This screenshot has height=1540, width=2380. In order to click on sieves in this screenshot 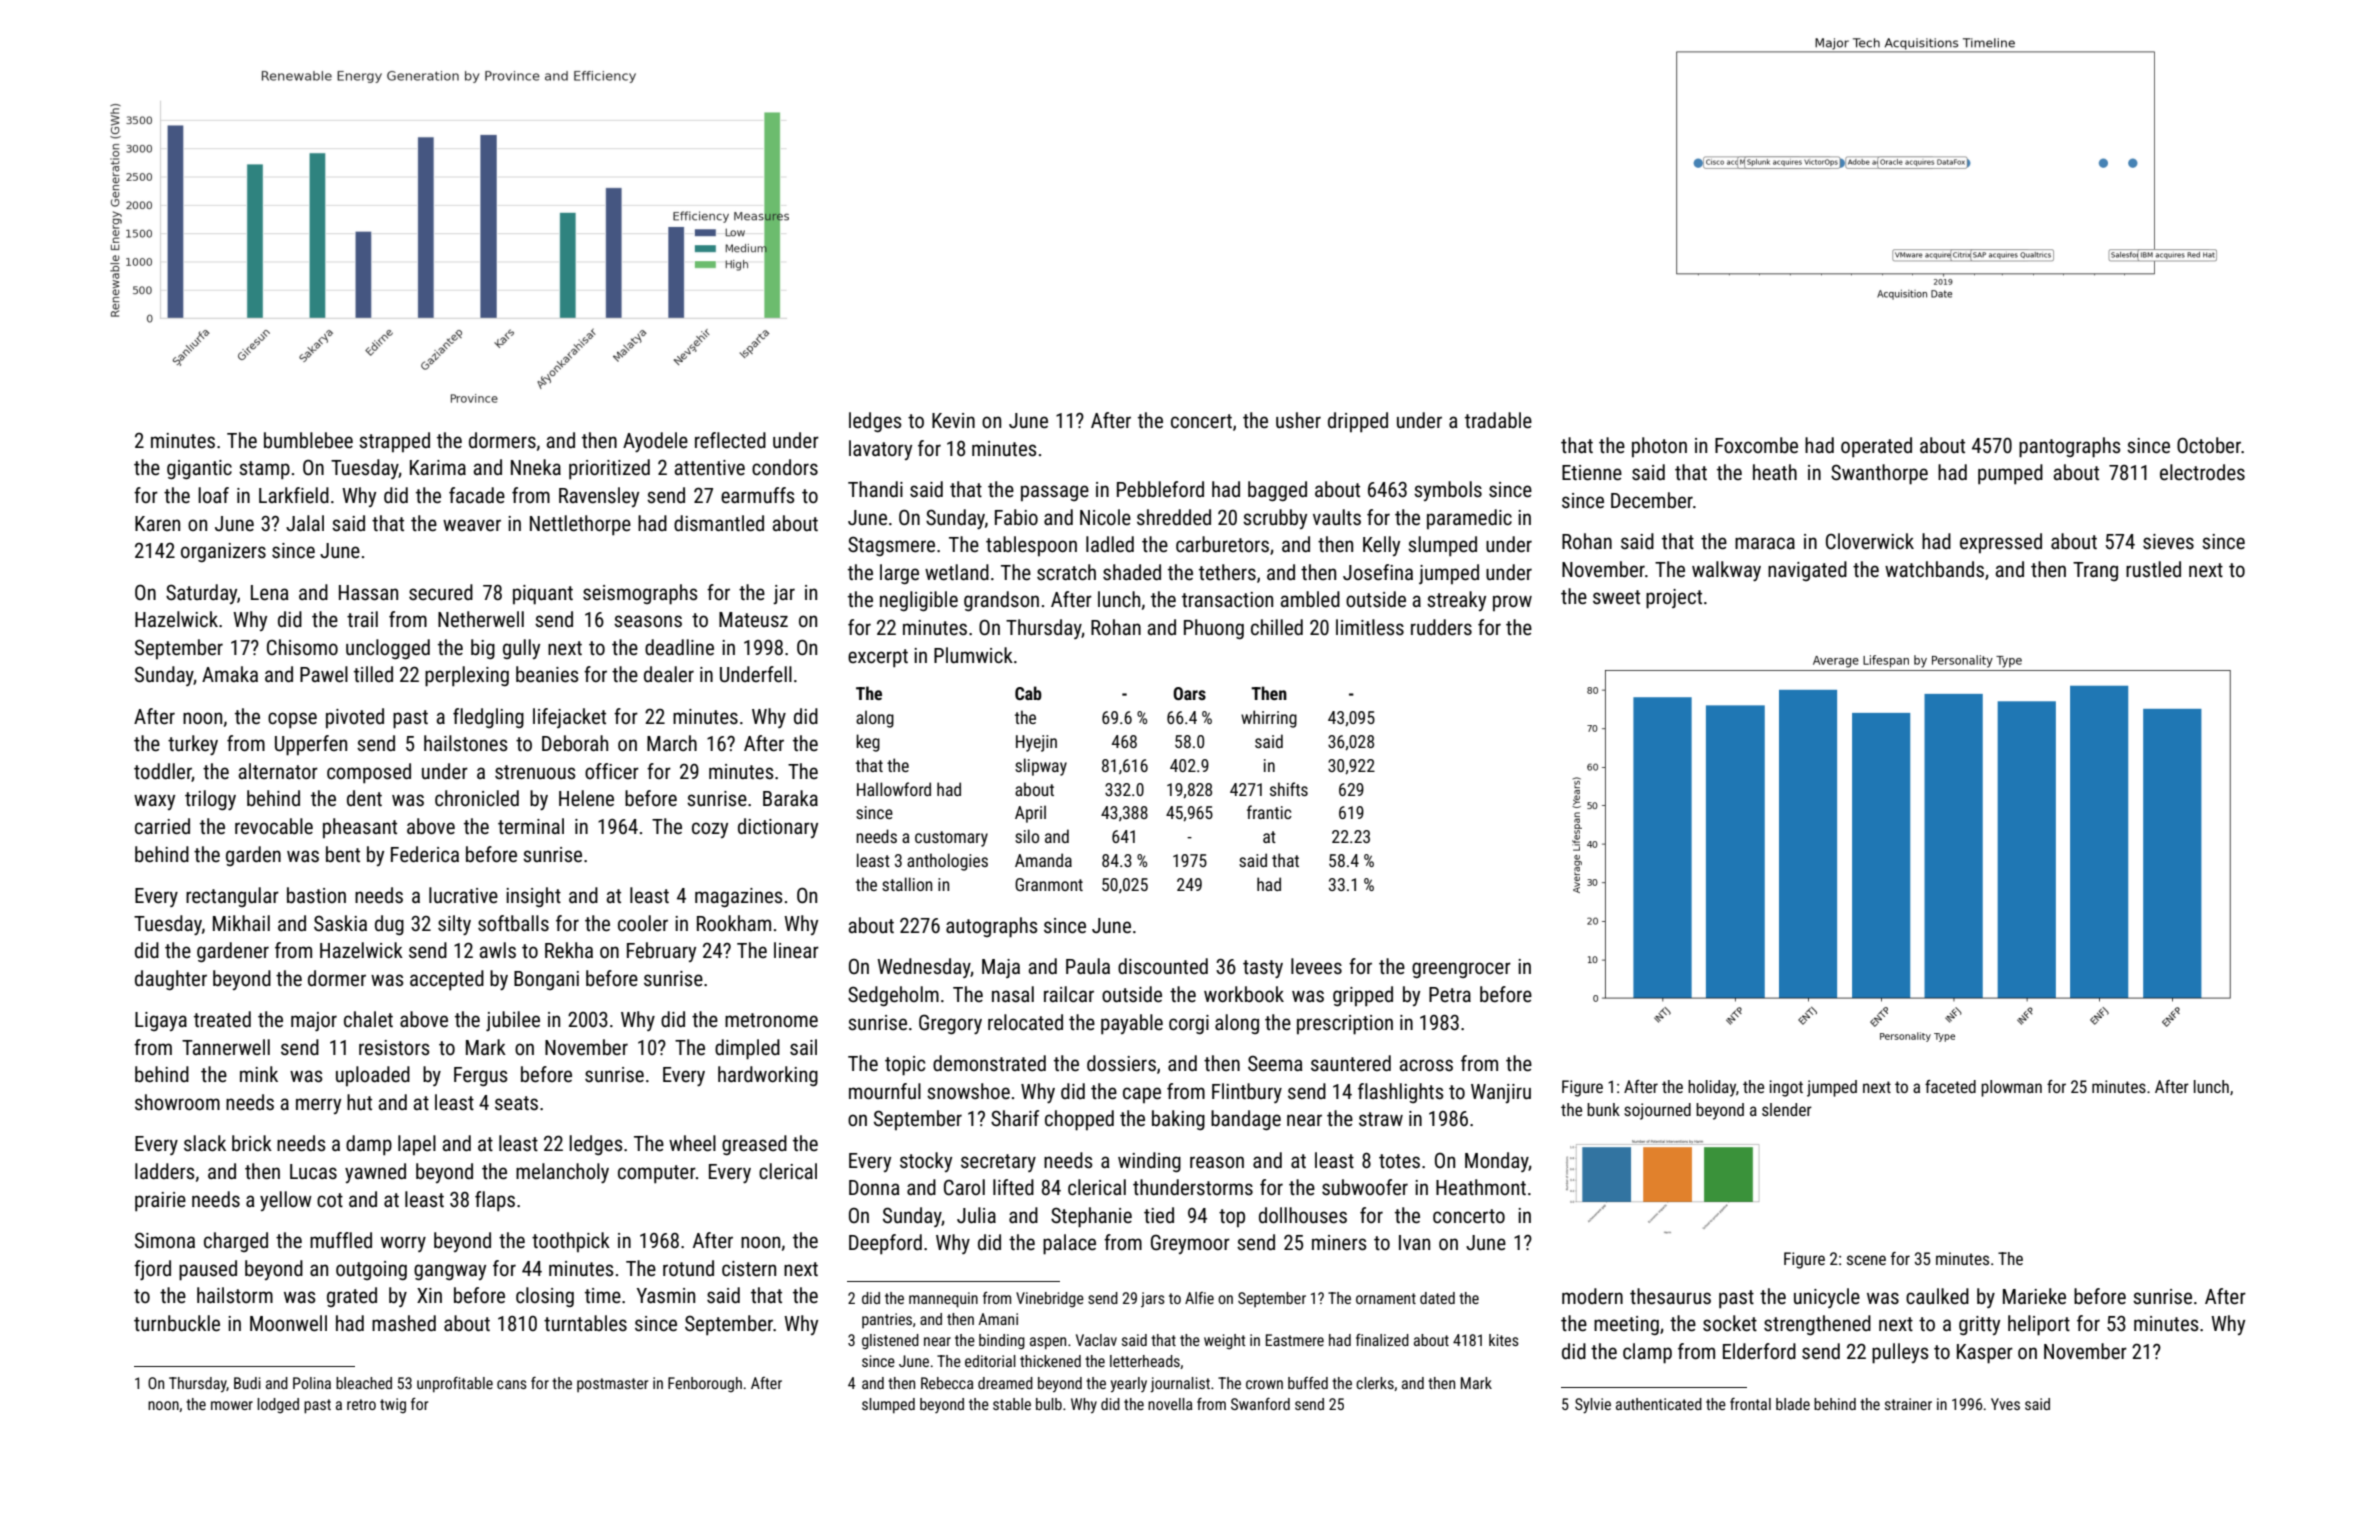, I will do `click(2168, 542)`.
